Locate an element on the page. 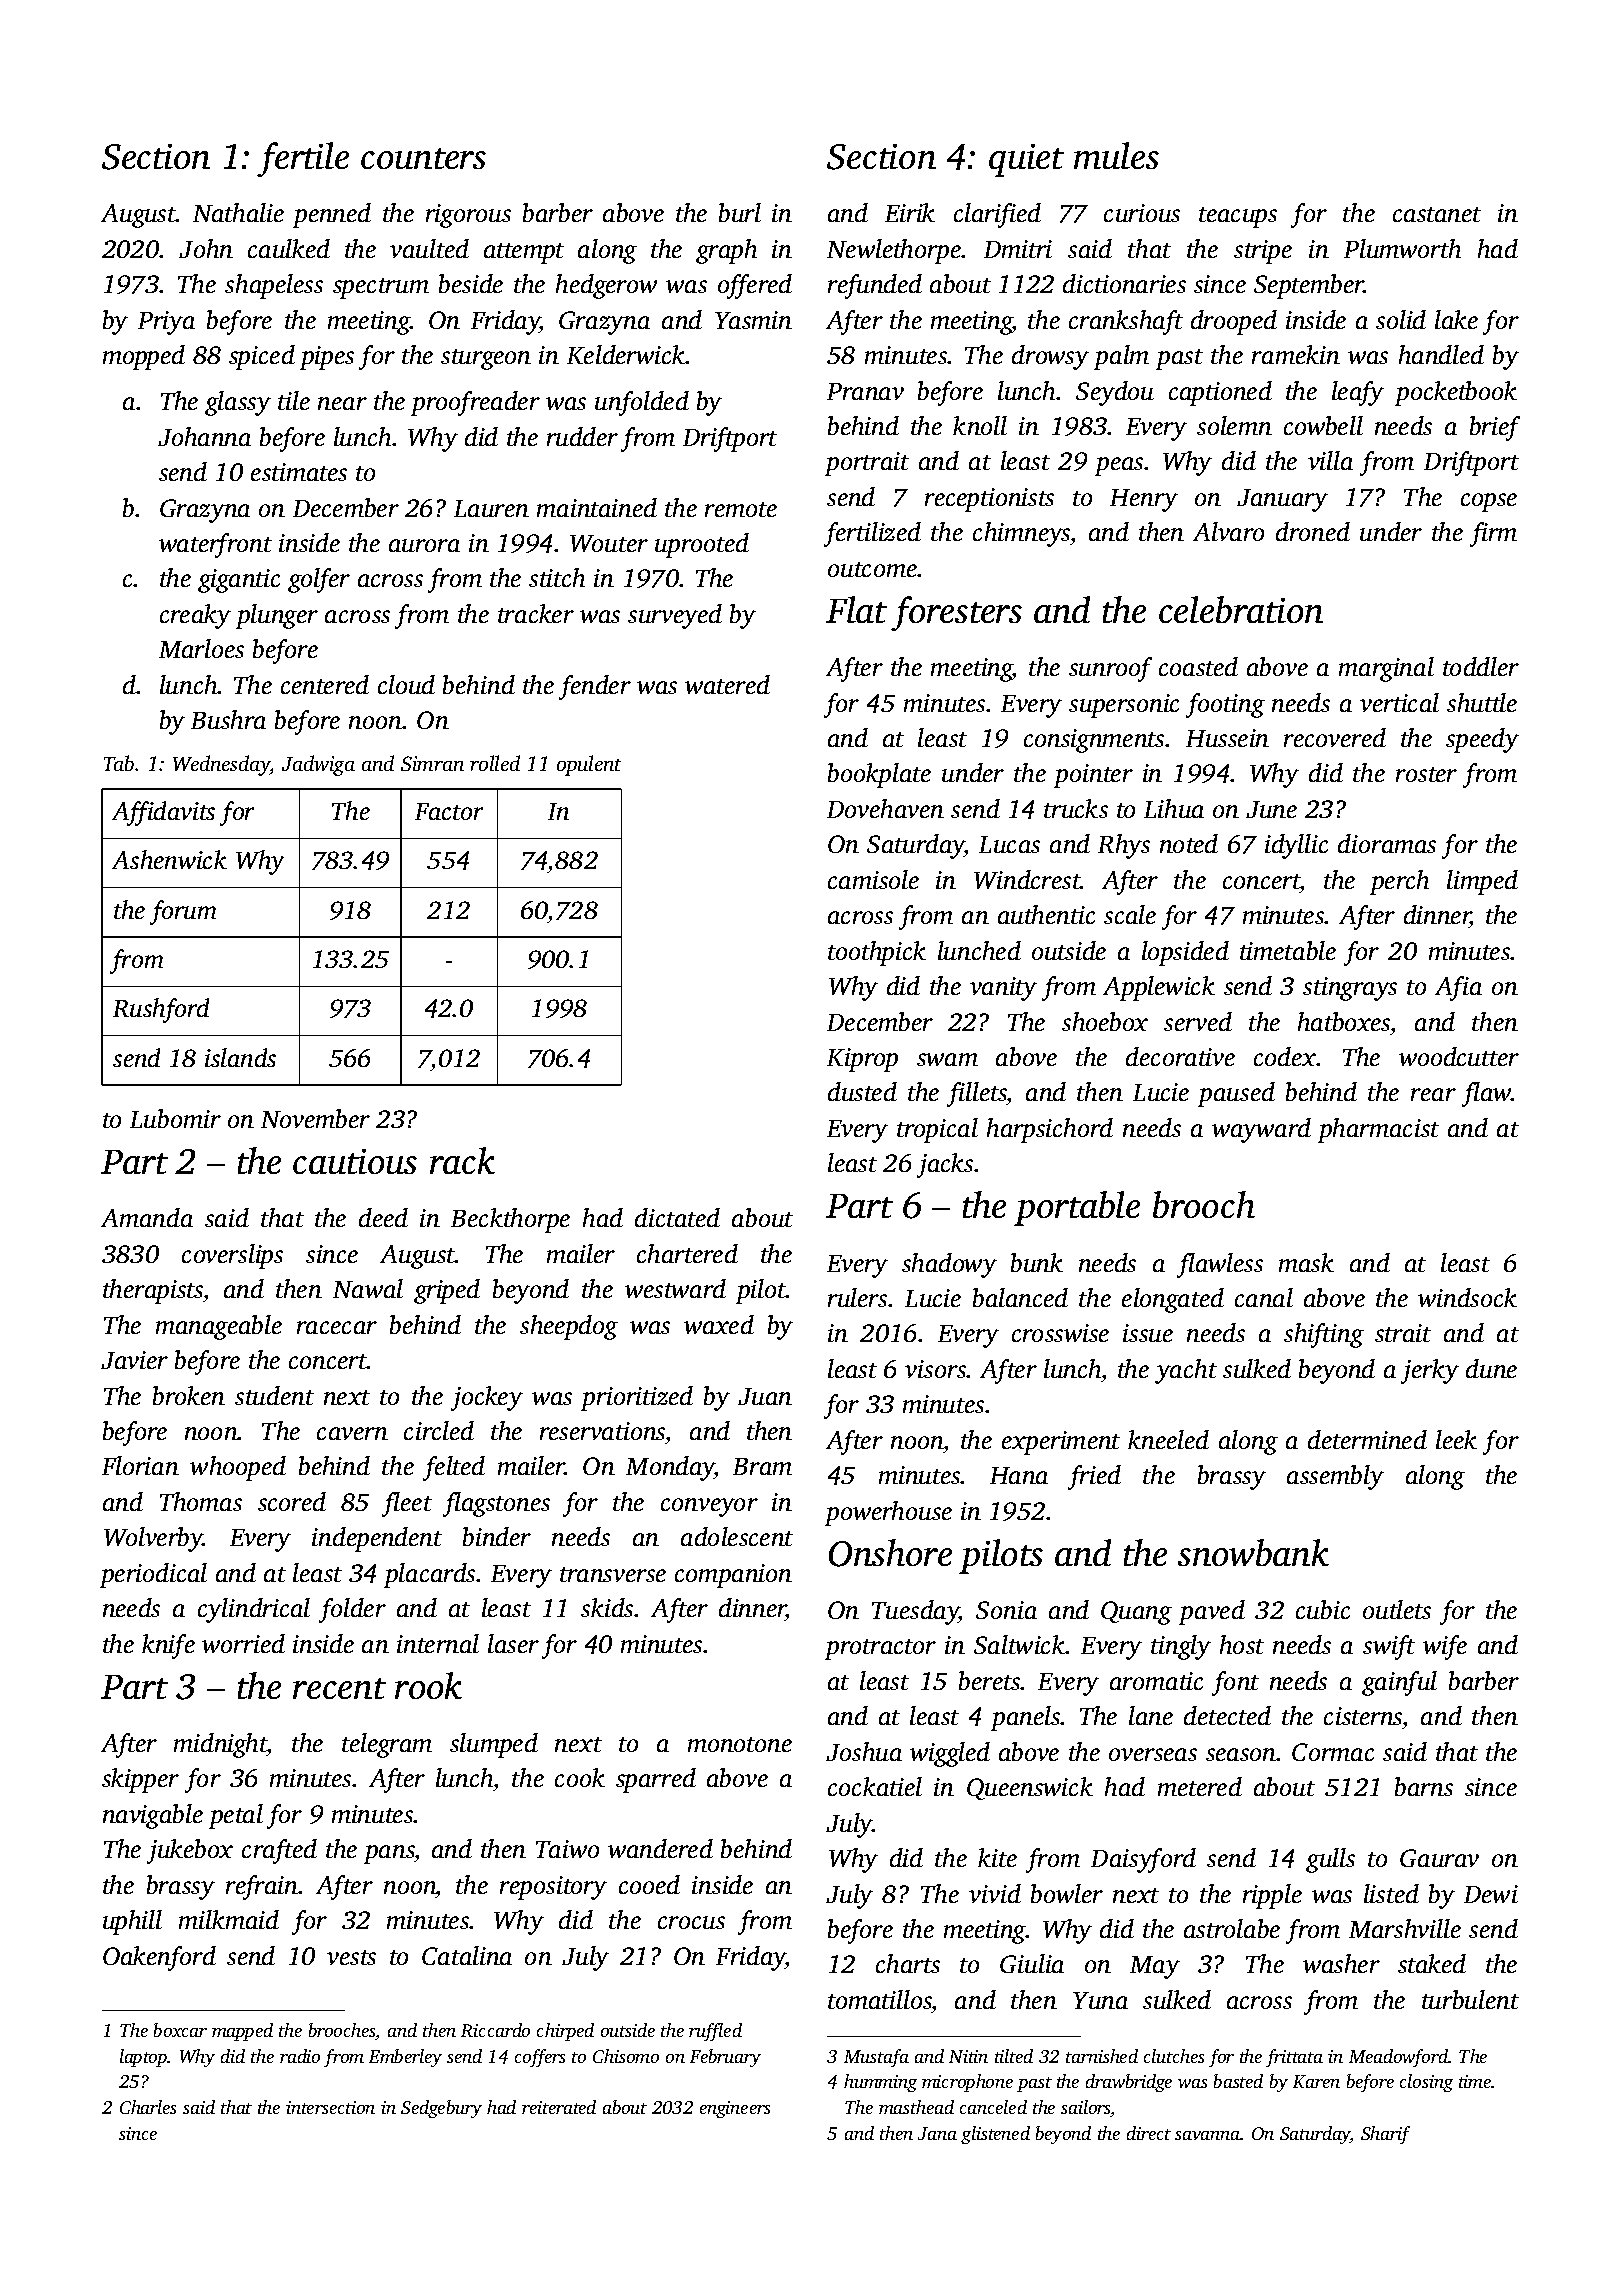  Charles is located at coordinates (148, 2107).
